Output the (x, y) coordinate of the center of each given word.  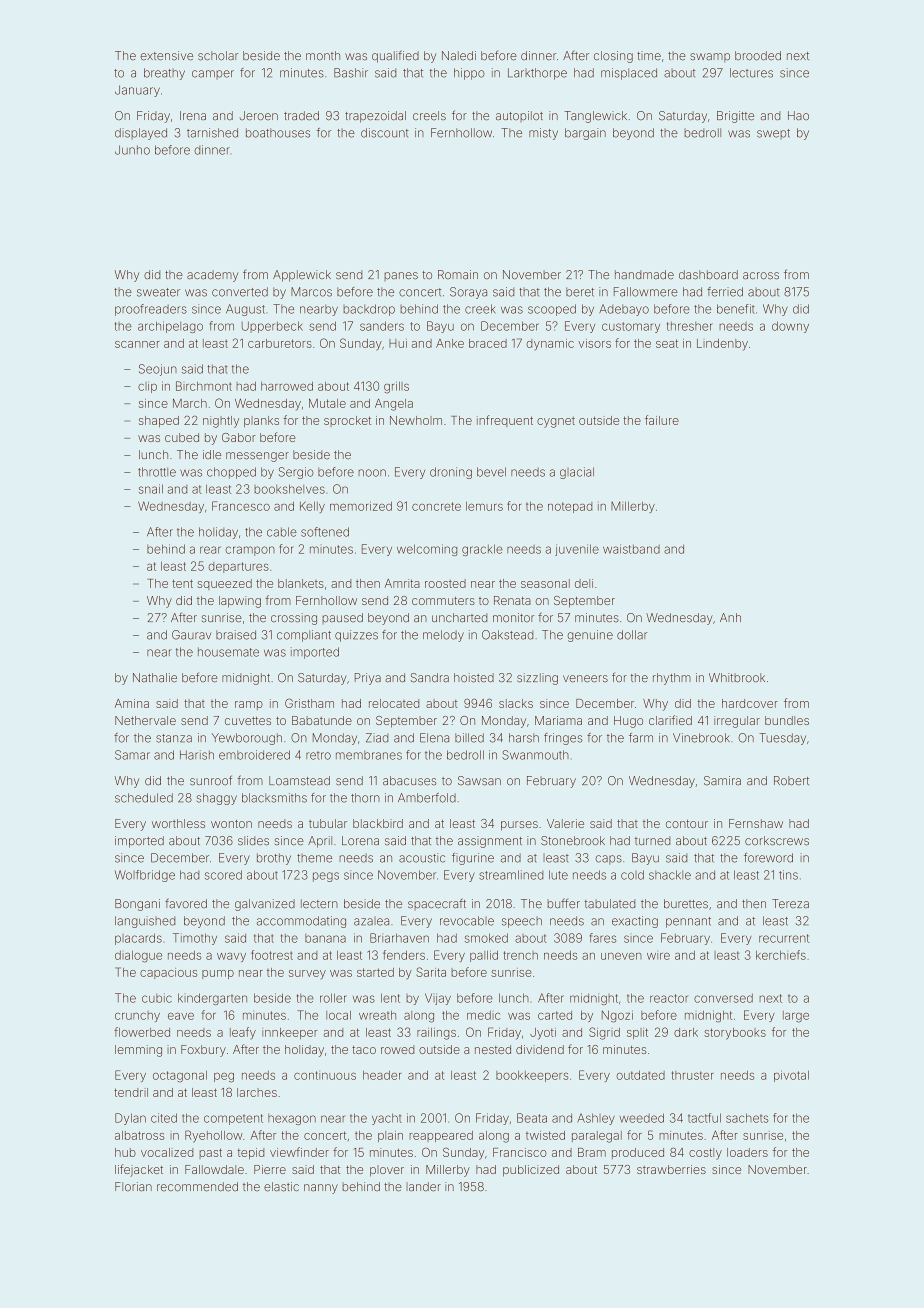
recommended (197, 1187)
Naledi (459, 56)
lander (423, 1187)
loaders (747, 1152)
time (649, 55)
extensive (167, 56)
